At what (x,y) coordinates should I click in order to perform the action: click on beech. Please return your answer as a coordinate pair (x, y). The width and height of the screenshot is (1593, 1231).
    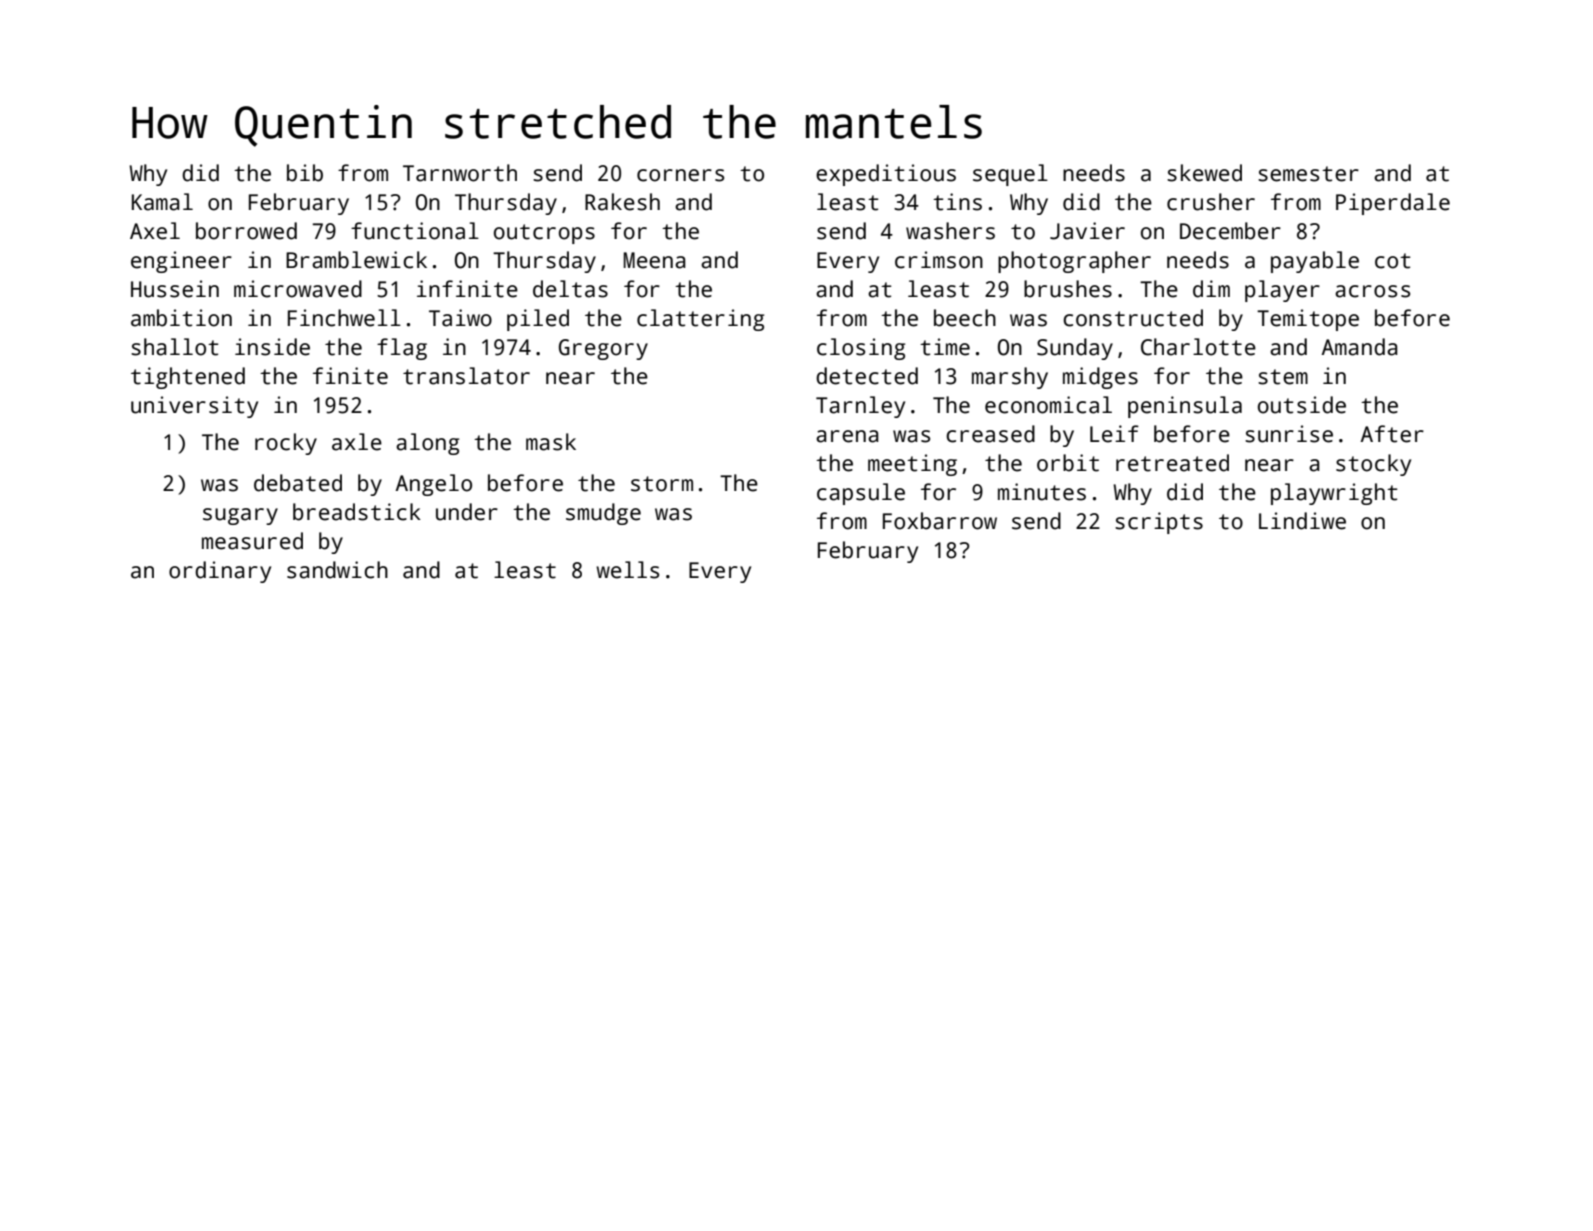
    Looking at the image, I should click on (965, 318).
